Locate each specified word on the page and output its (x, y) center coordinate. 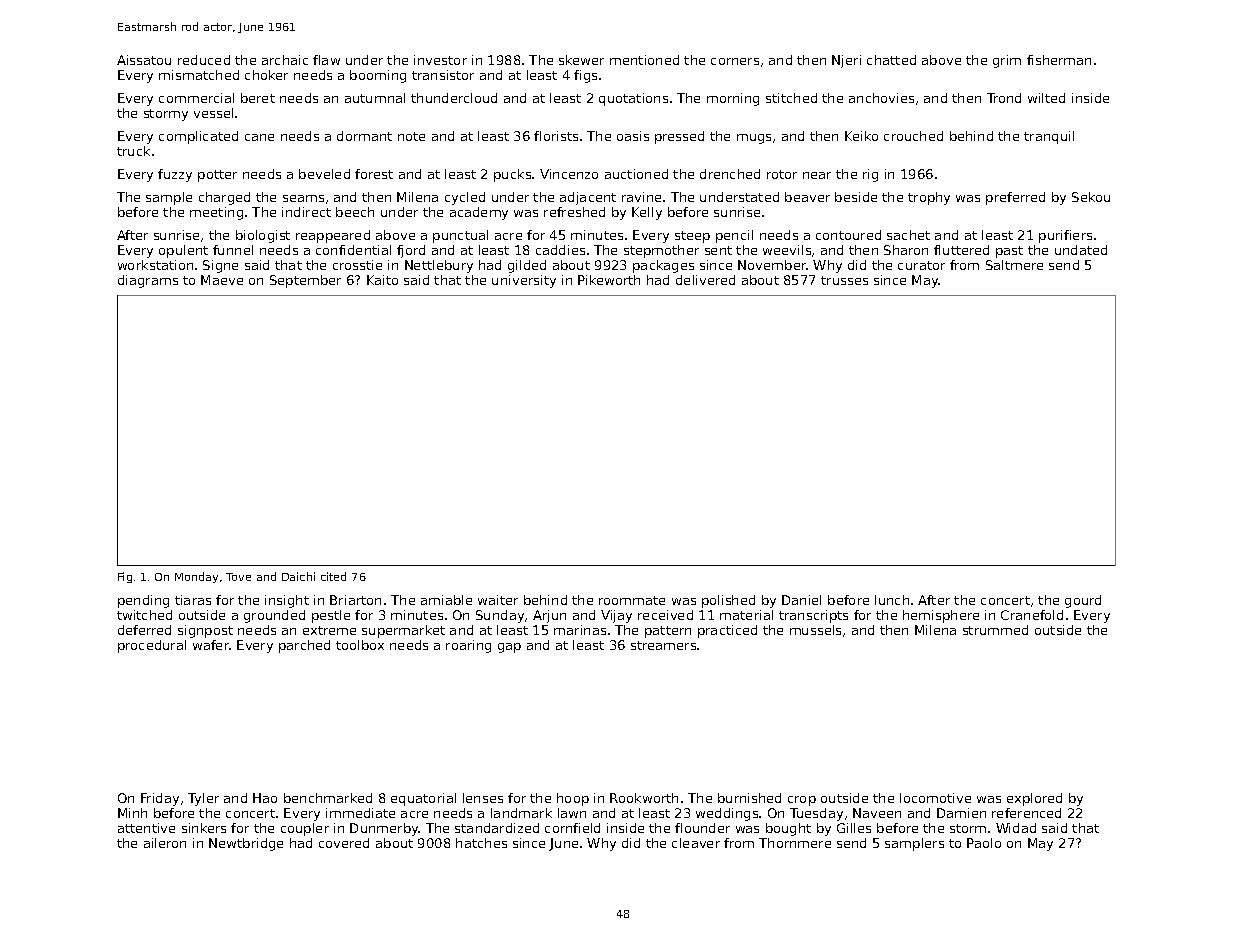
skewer (581, 60)
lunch (892, 600)
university (524, 281)
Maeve (222, 280)
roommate (632, 600)
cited (333, 576)
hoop (573, 799)
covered (344, 843)
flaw (326, 60)
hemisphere (941, 616)
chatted (891, 60)
